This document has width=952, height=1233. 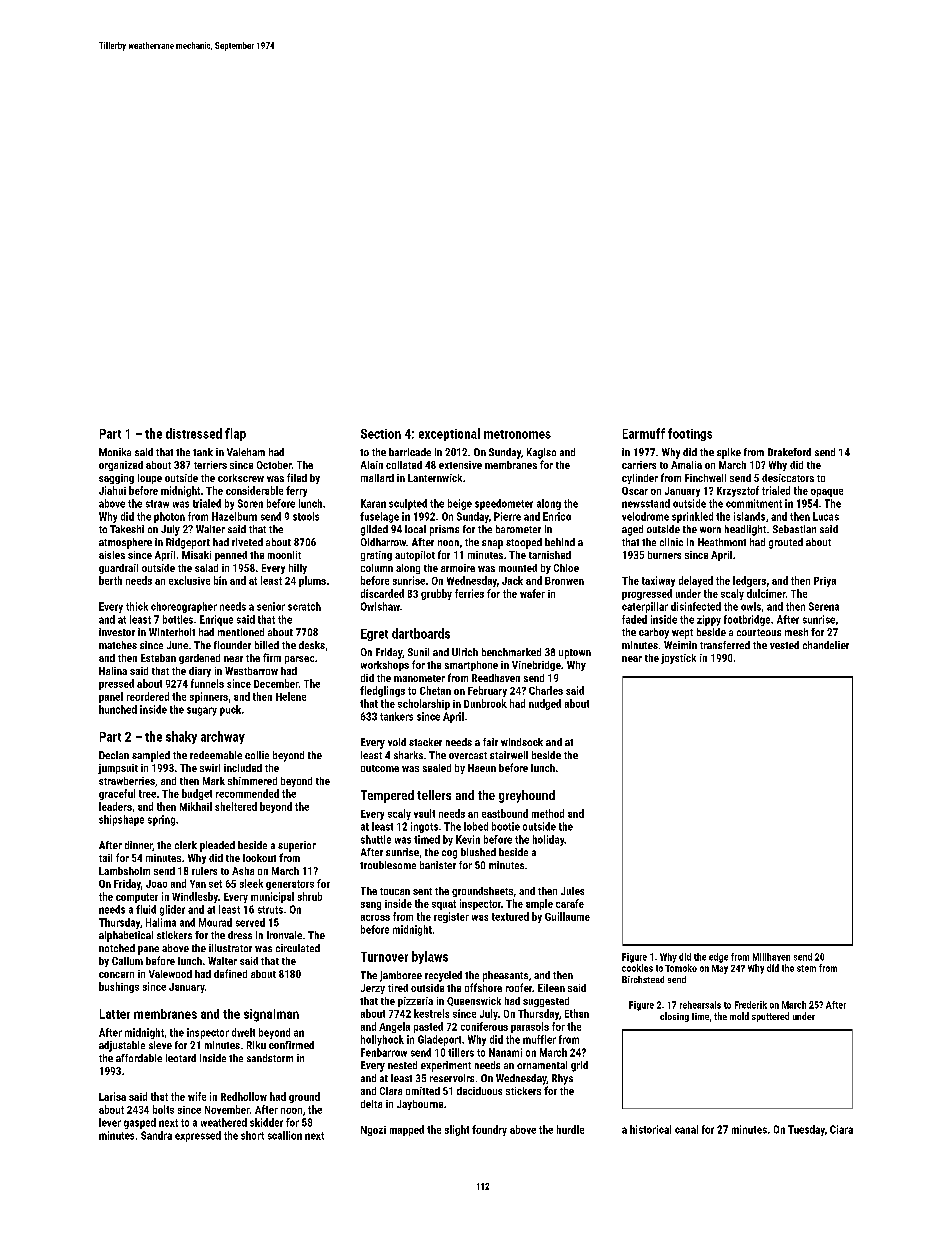 I want to click on sandstorm, so click(x=270, y=1058).
